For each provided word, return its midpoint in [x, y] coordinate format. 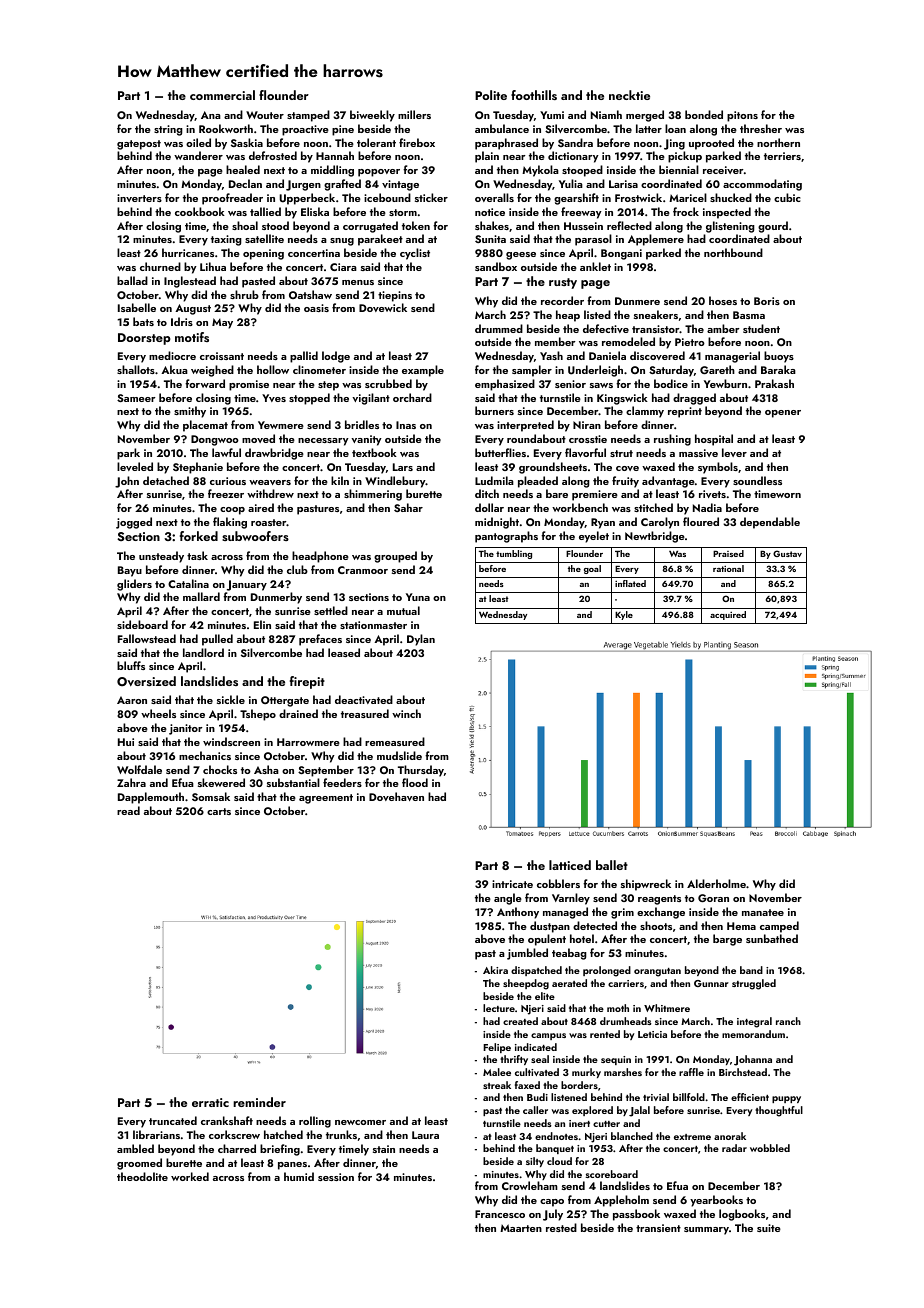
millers [414, 114]
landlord [203, 652]
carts [219, 811]
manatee [763, 912]
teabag [569, 954]
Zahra [131, 782]
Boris [767, 301]
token [416, 225]
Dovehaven [396, 796]
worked [190, 1176]
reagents [659, 900]
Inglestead [190, 282]
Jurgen [303, 185]
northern [778, 142]
